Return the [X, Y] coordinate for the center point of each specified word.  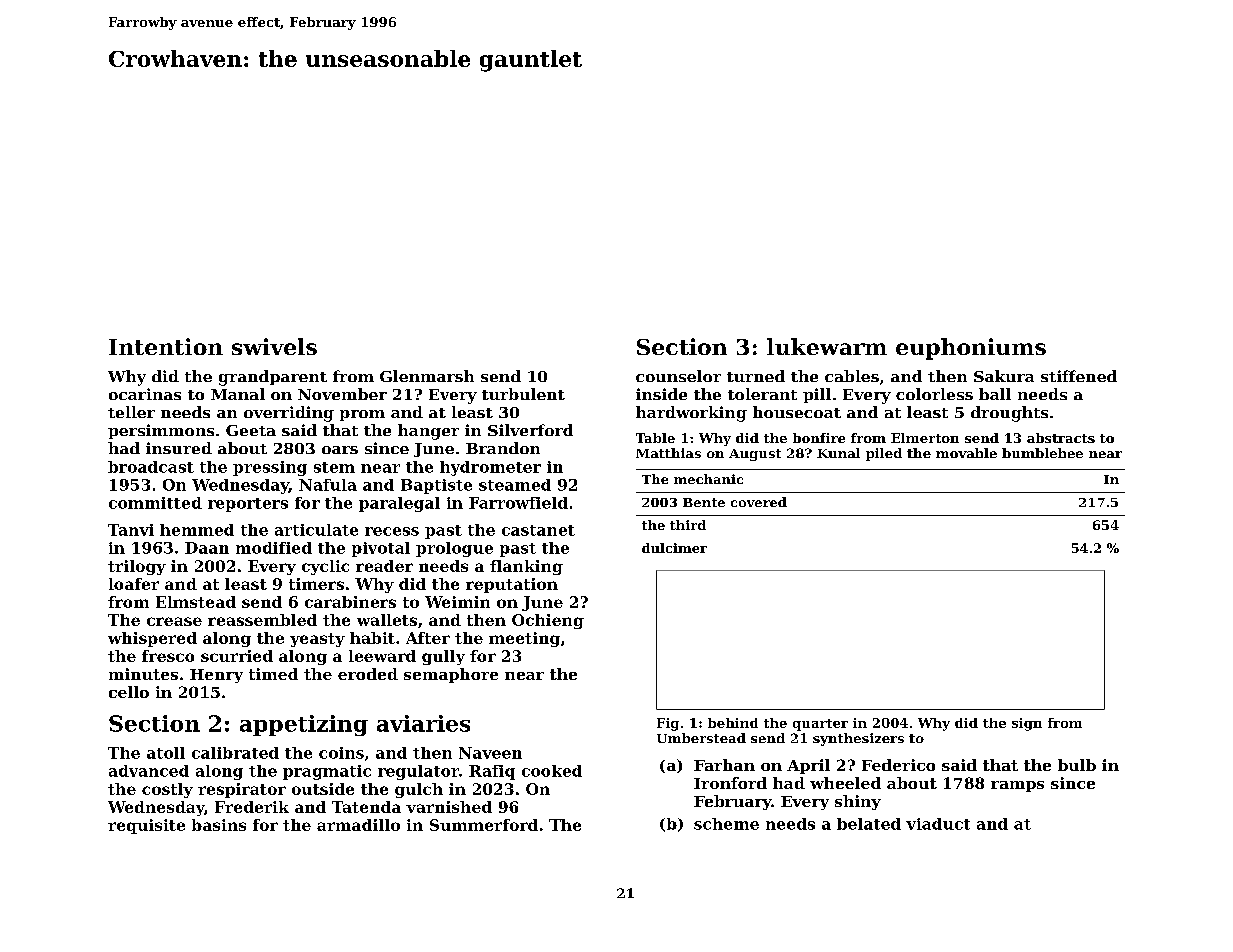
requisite [146, 826]
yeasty [317, 640]
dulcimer [674, 548]
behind [733, 723]
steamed [515, 485]
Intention [166, 346]
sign [1027, 724]
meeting [524, 639]
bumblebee [1042, 453]
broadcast [151, 467]
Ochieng [548, 621]
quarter [820, 725]
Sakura [1004, 376]
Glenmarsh [427, 376]
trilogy [137, 567]
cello [129, 692]
